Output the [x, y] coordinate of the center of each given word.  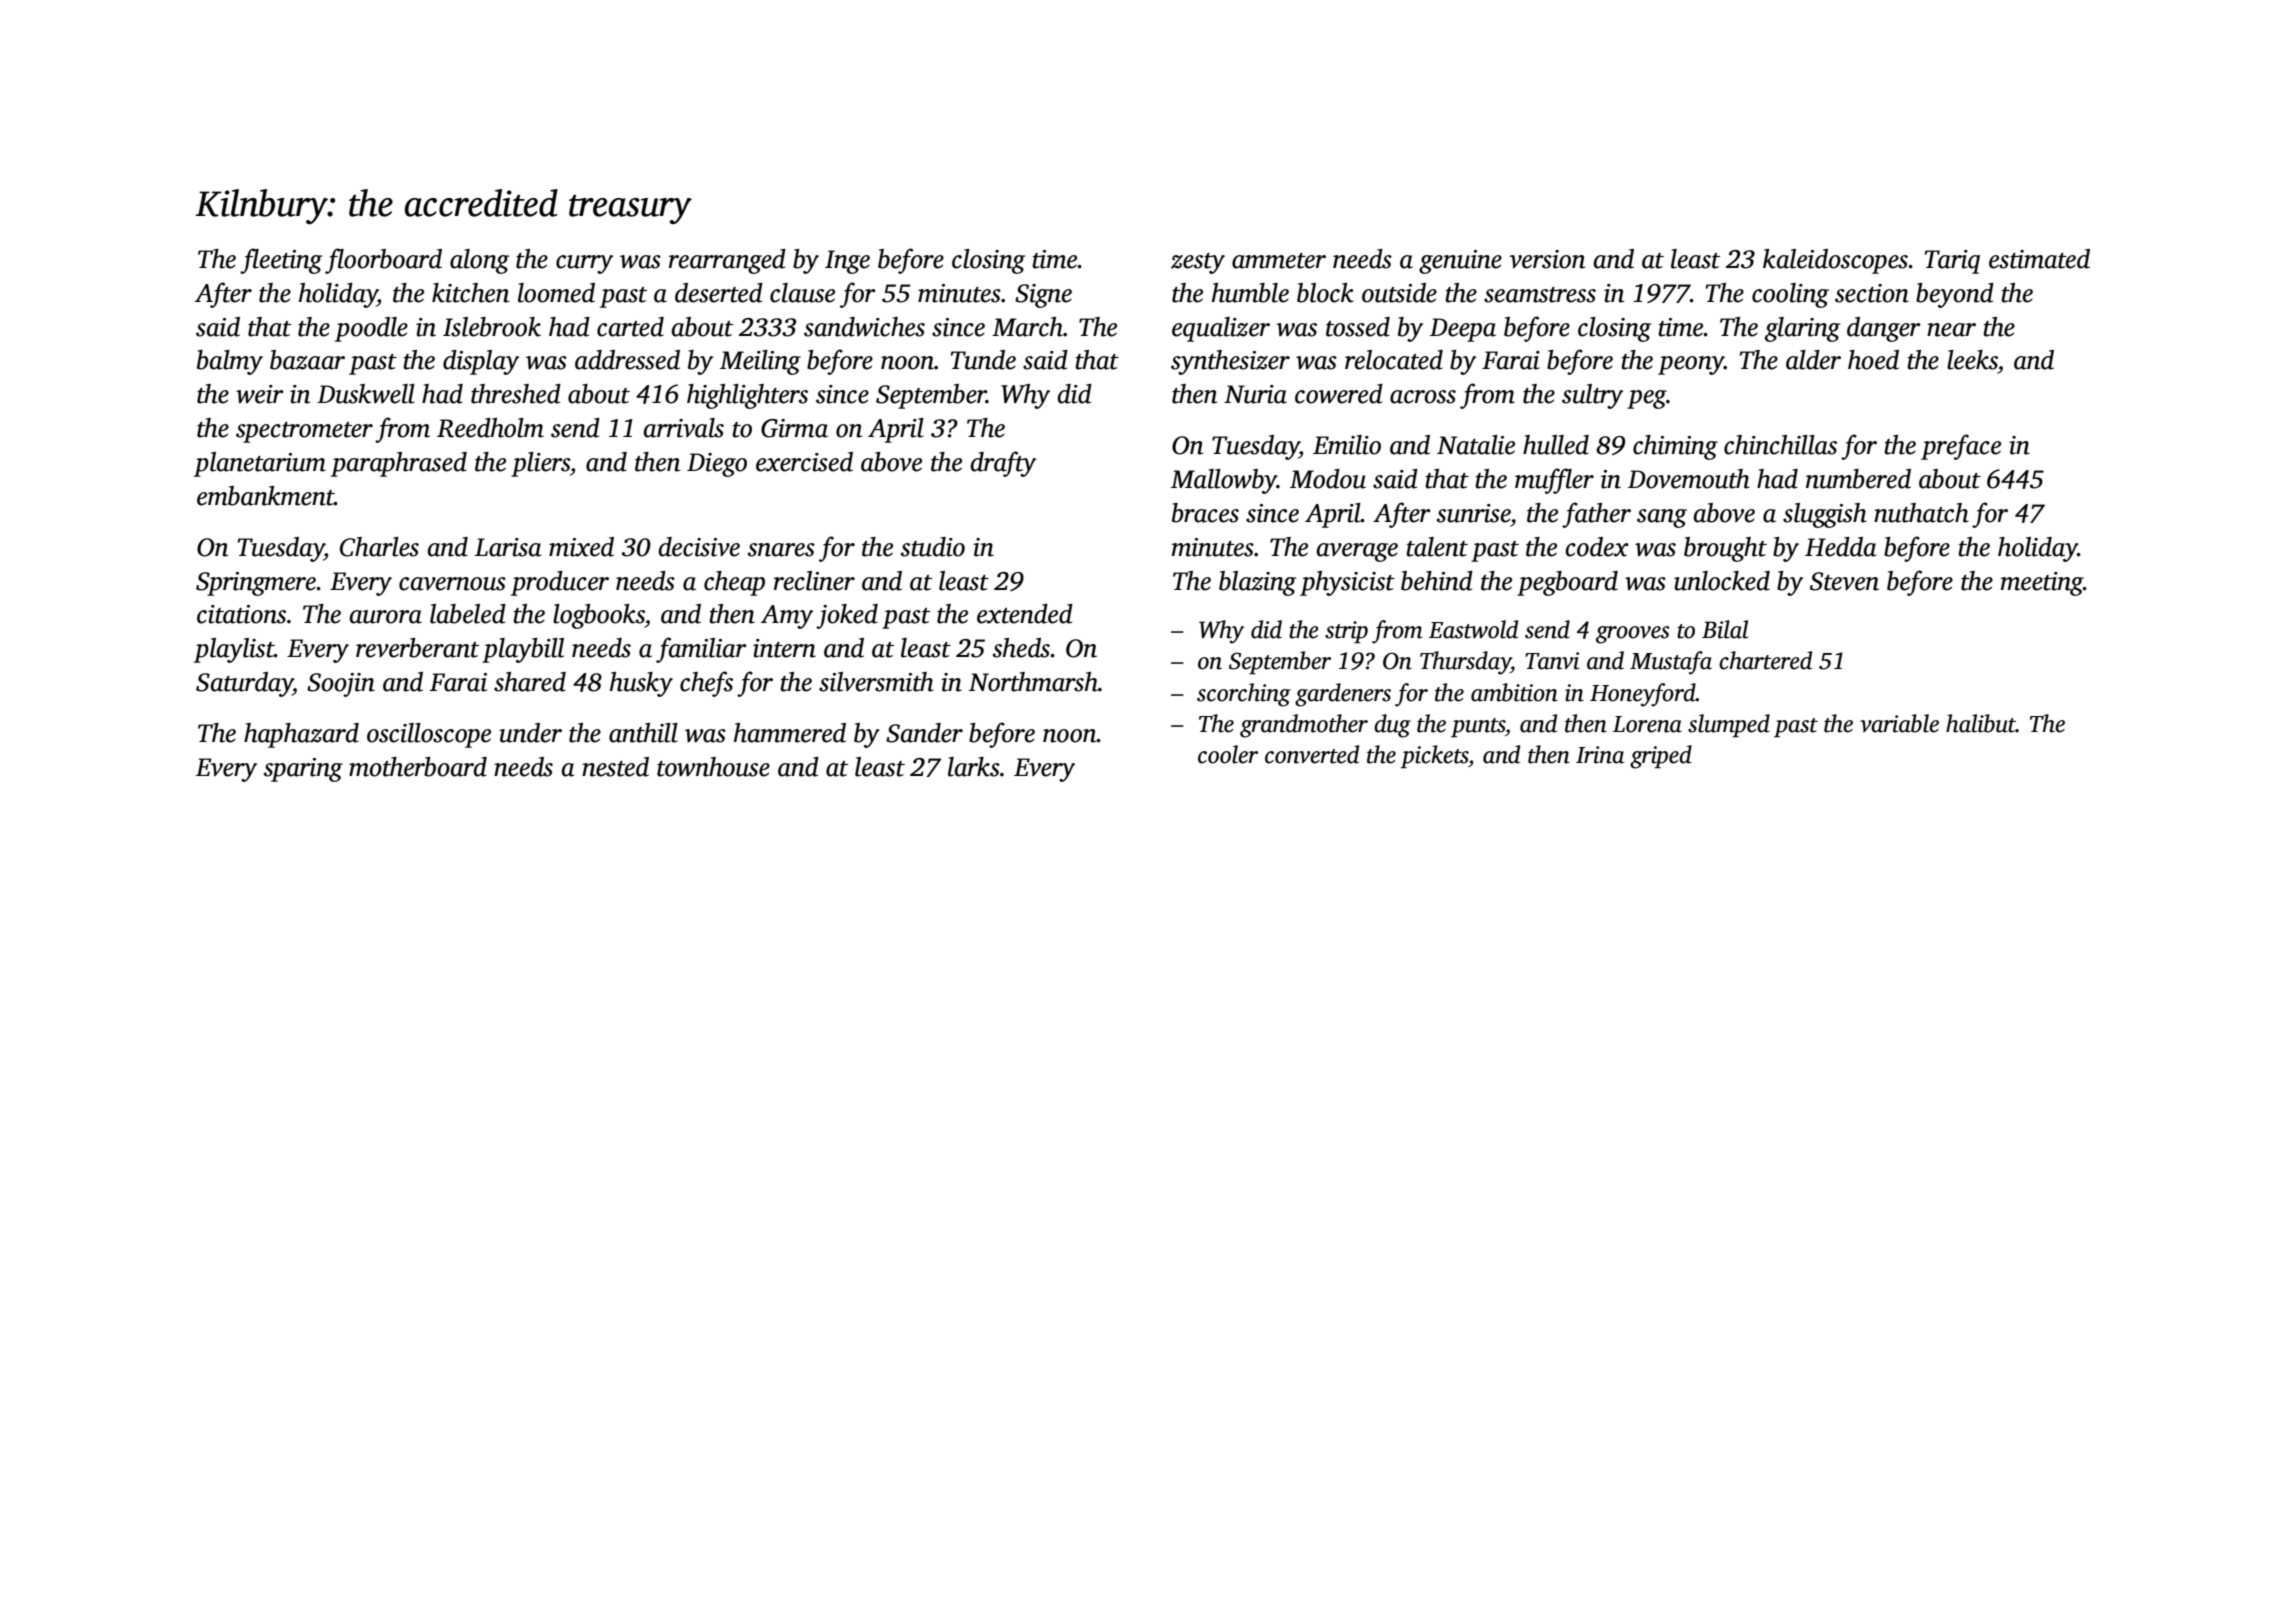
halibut [1981, 723]
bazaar [307, 360]
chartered [1765, 660]
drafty [1003, 464]
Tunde [983, 360]
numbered [1858, 479]
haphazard [301, 735]
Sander [924, 733]
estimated [2039, 259]
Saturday [244, 684]
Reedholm [490, 428]
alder [1813, 360]
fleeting [281, 261]
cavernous [452, 584]
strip [1346, 632]
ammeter [1279, 261]
